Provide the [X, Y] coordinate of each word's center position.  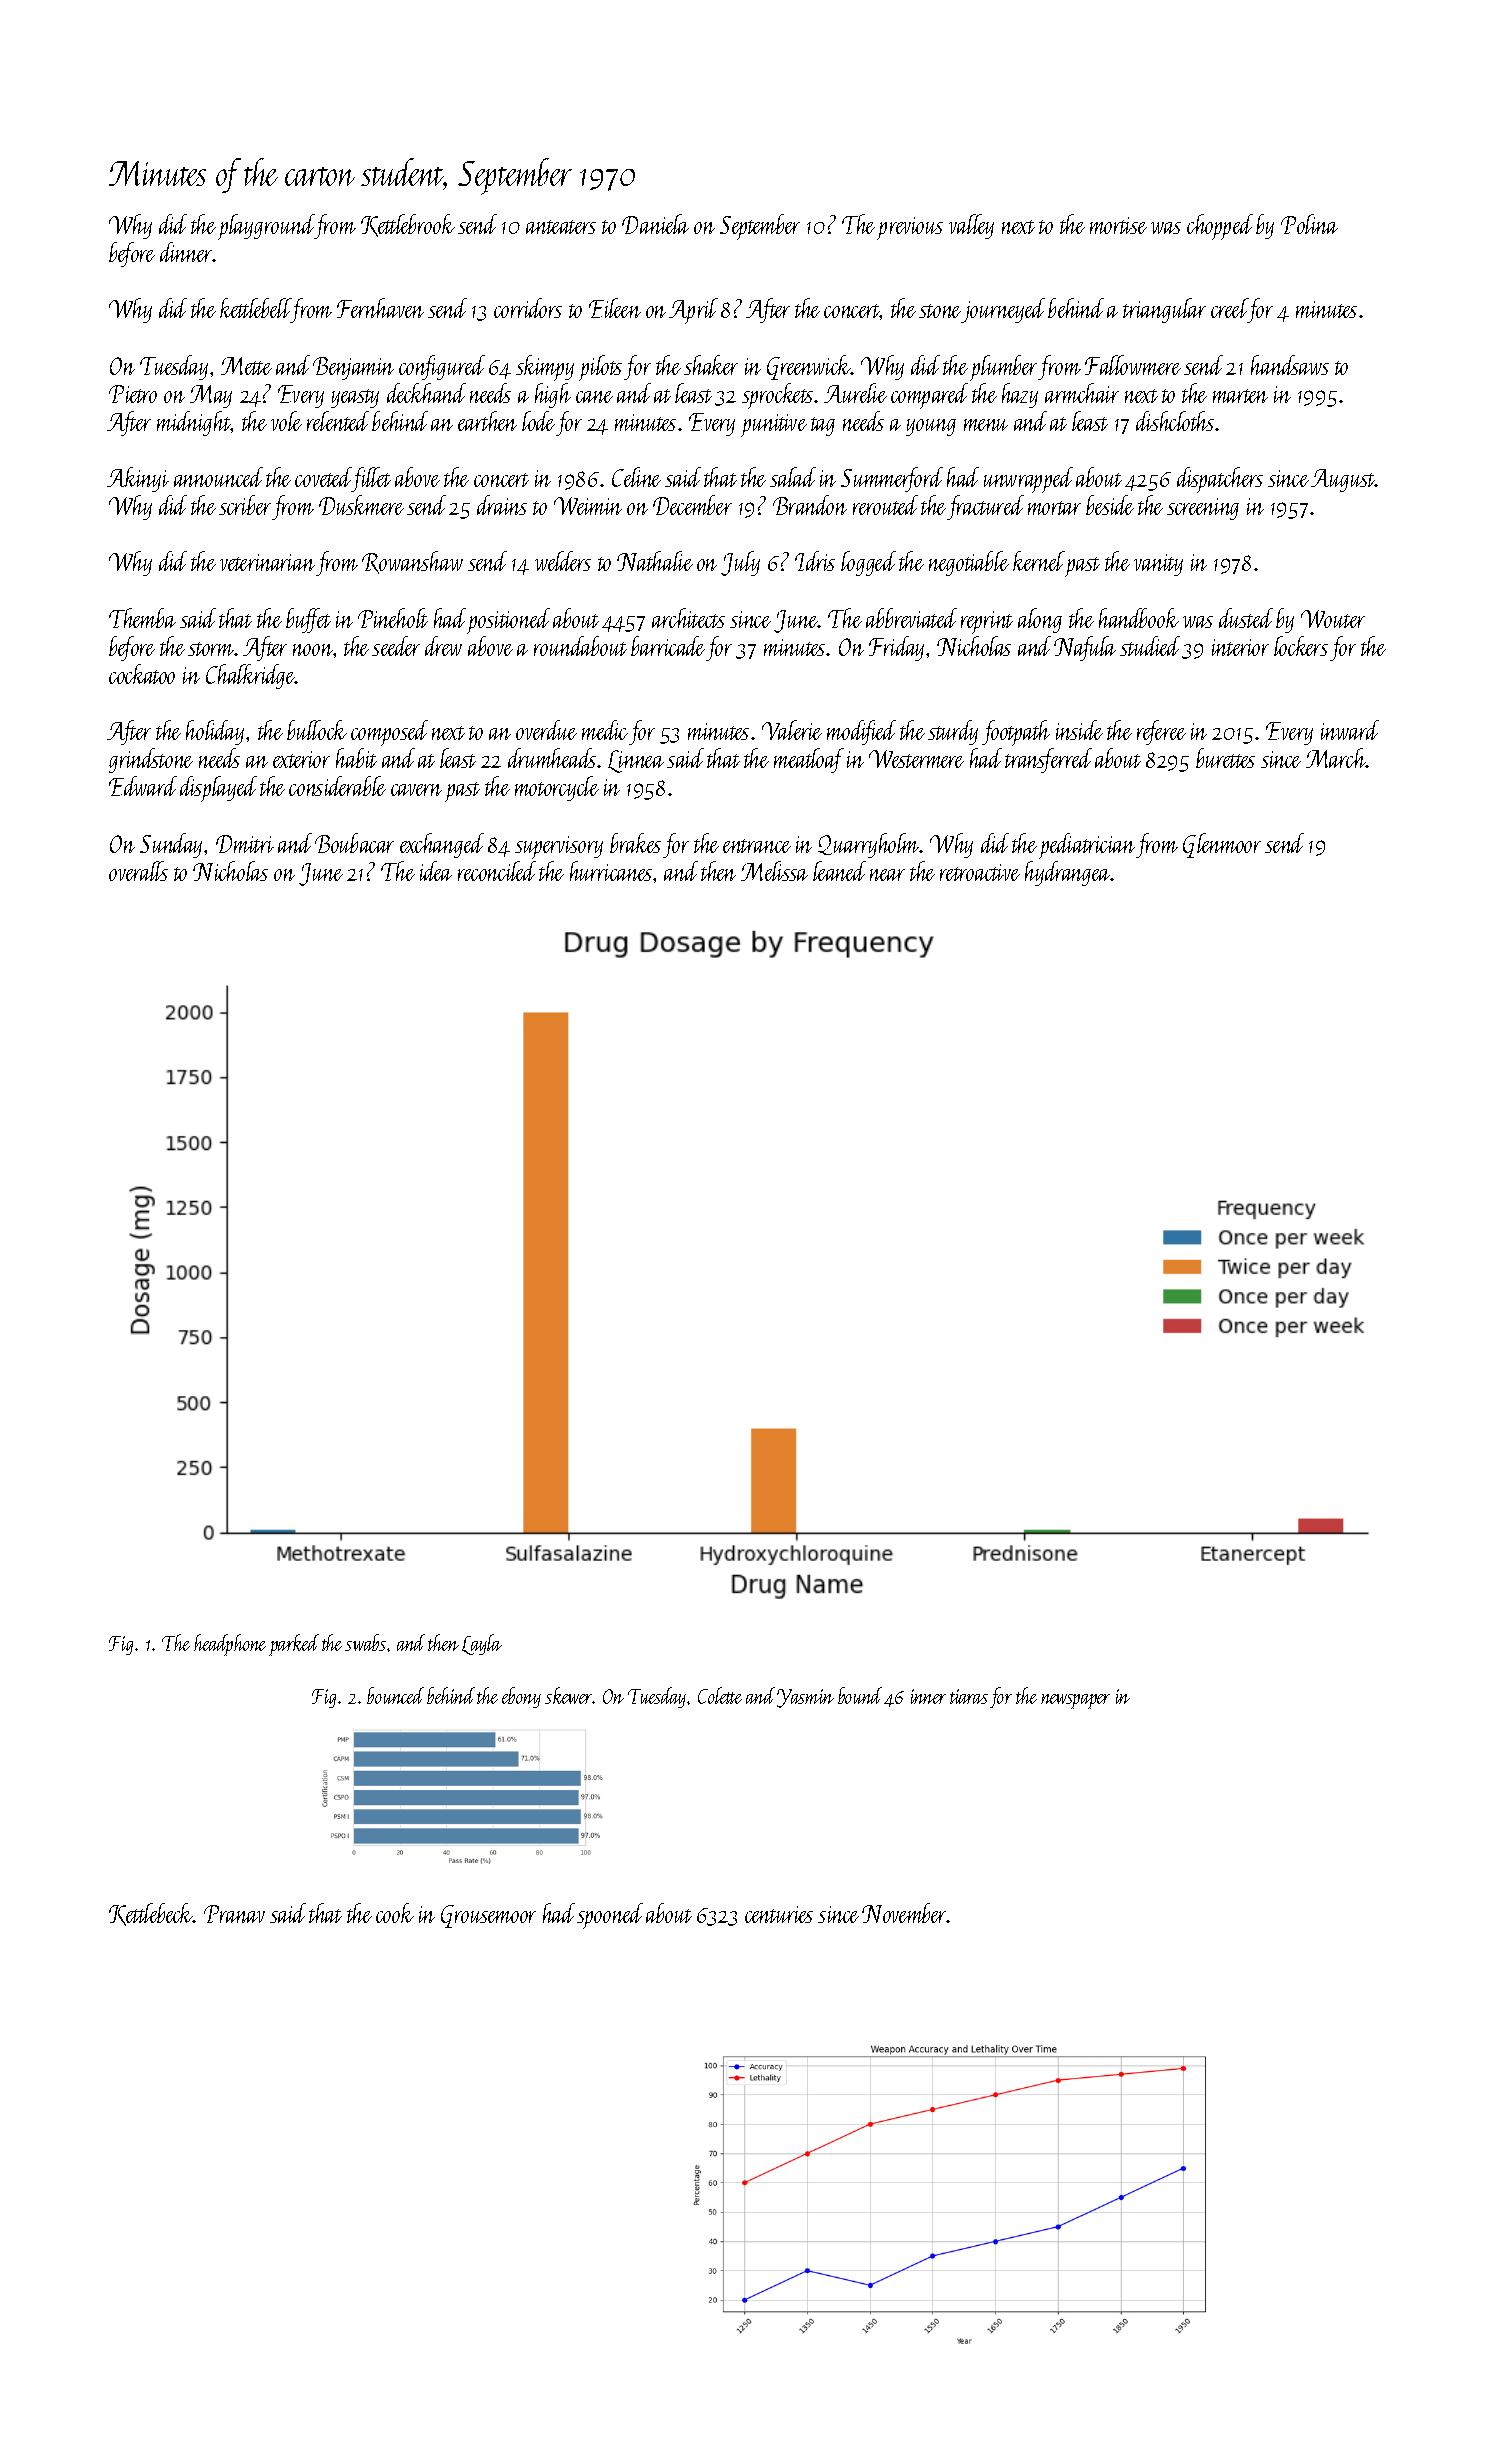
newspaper [1075, 1701]
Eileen [615, 308]
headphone [230, 1645]
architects [688, 618]
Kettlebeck [151, 1914]
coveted [323, 477]
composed [389, 733]
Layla [482, 1644]
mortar [1054, 508]
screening [1203, 509]
